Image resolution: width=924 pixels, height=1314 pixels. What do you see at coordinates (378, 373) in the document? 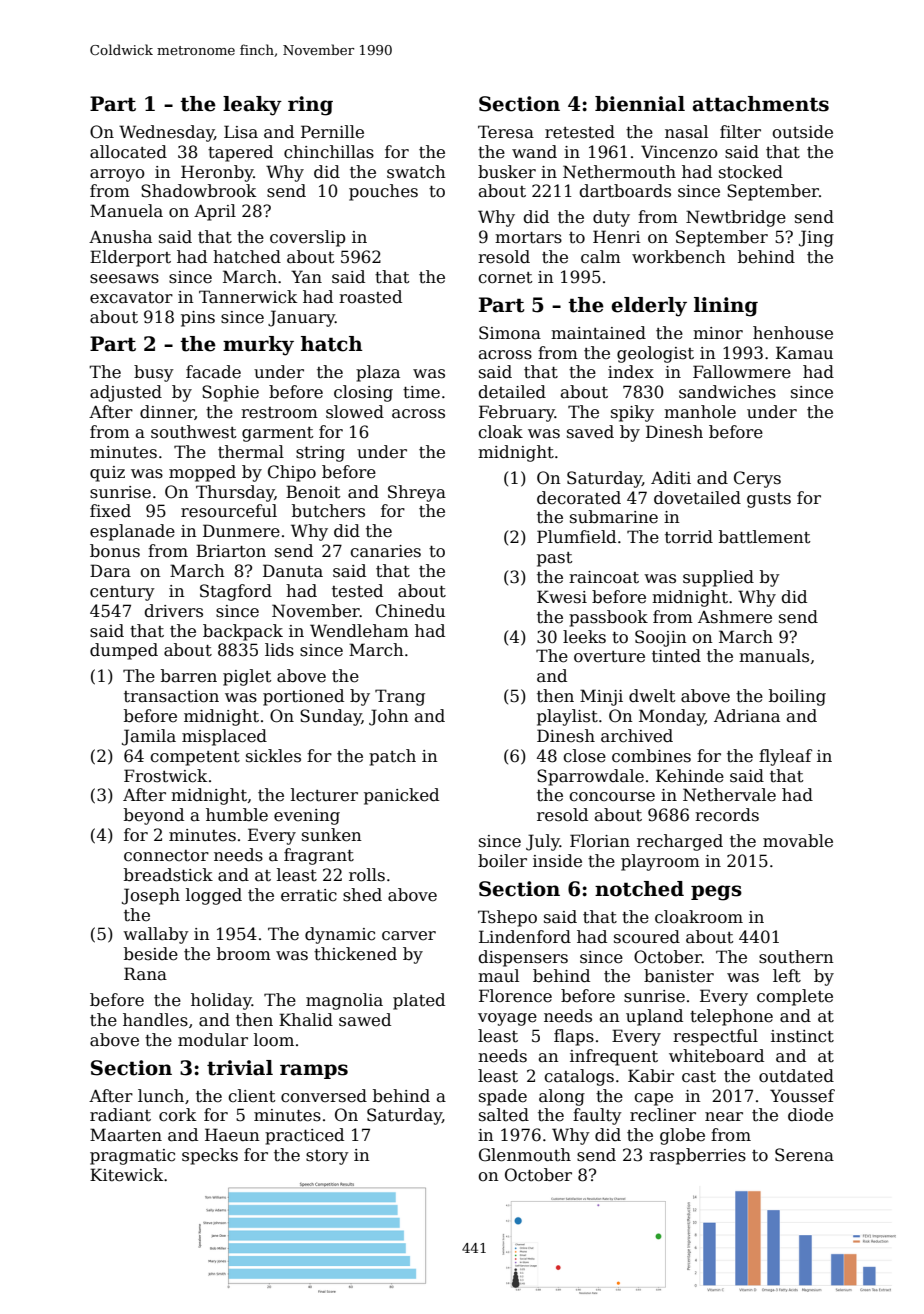
I see `plaza` at bounding box center [378, 373].
